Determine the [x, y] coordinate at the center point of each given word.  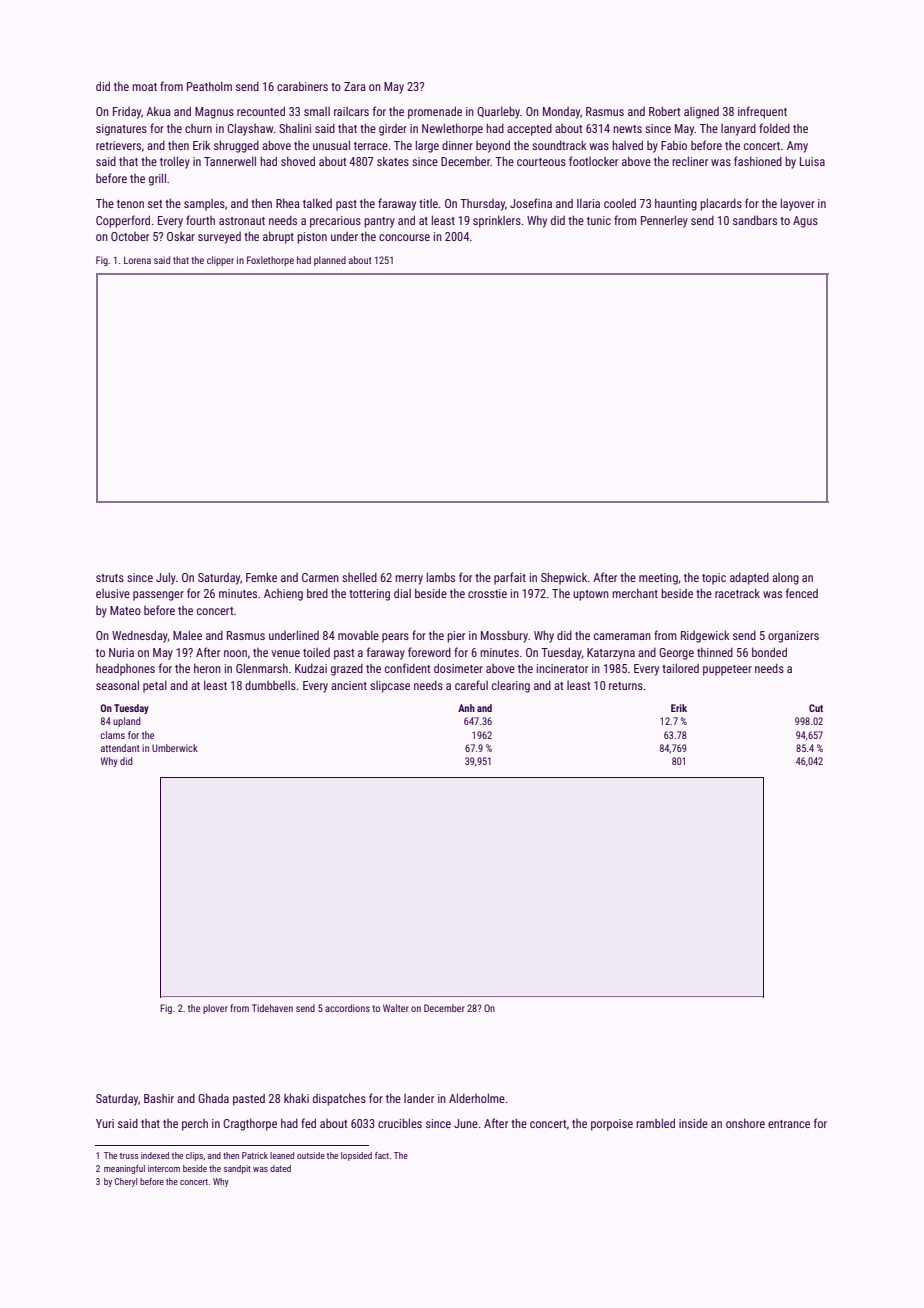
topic [714, 579]
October [130, 236]
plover [215, 1009]
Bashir [159, 1098]
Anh [466, 708]
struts [110, 578]
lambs [441, 577]
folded [774, 128]
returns [626, 686]
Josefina [531, 203]
